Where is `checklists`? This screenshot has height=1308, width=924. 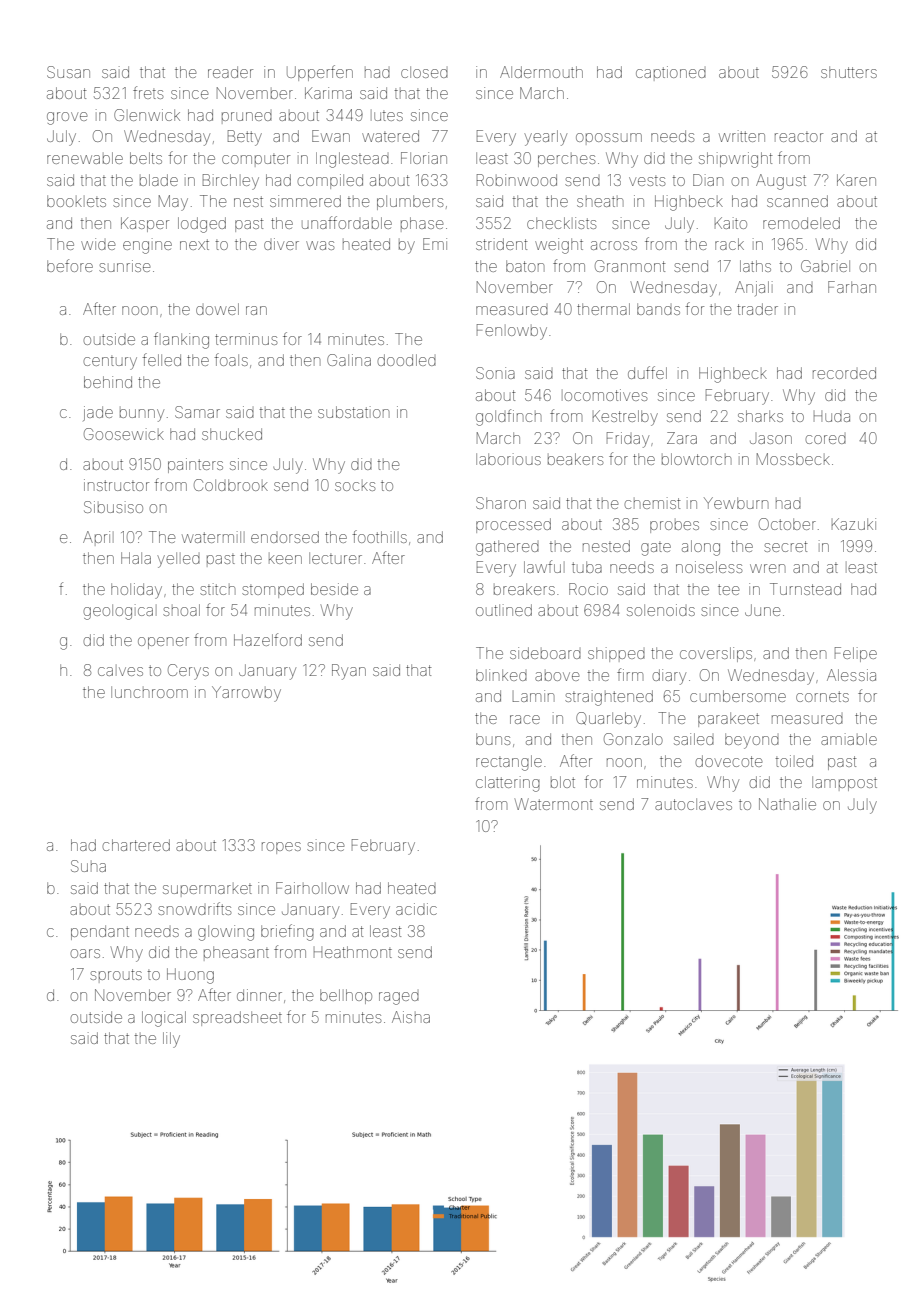
checklists is located at coordinates (561, 223).
